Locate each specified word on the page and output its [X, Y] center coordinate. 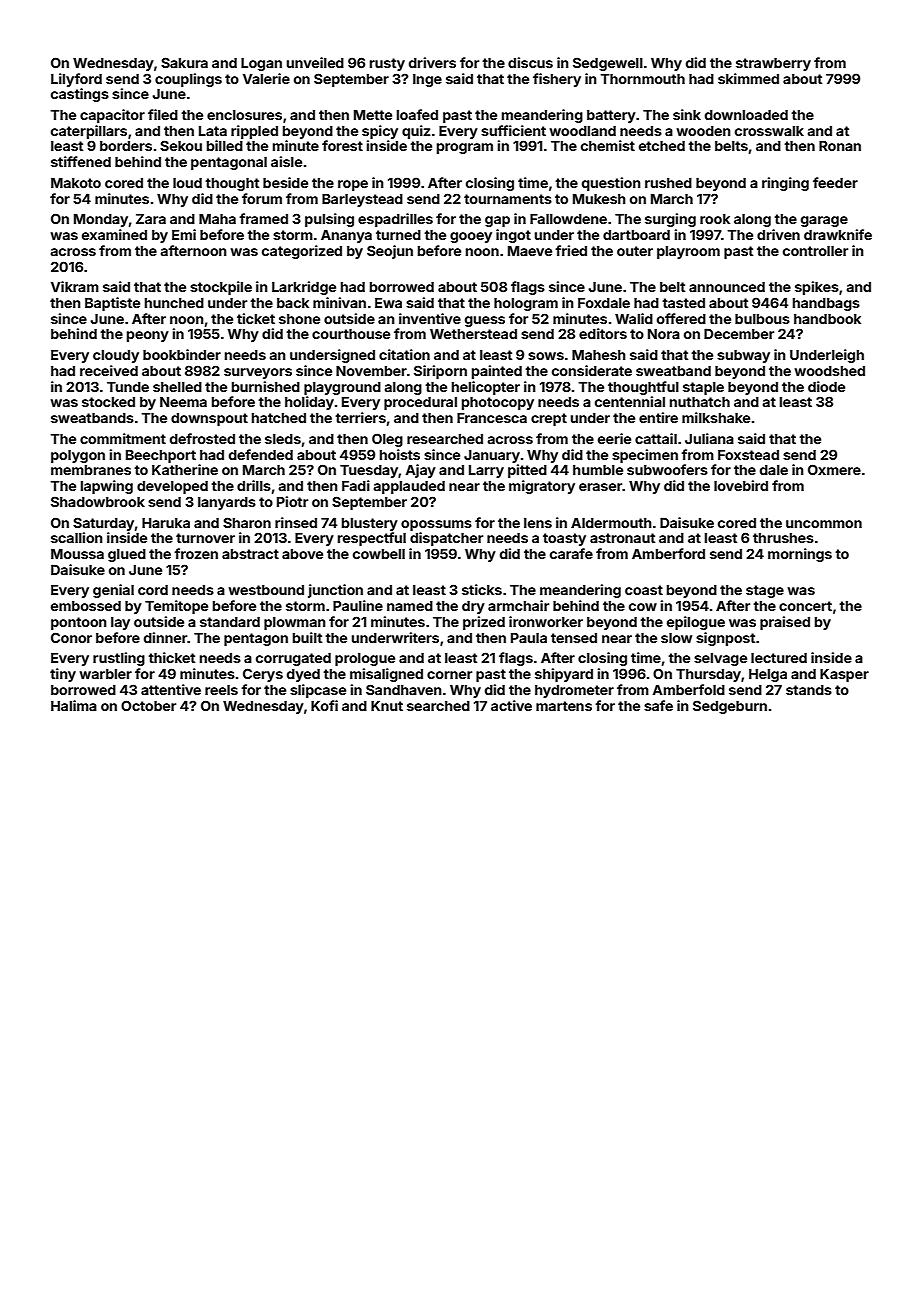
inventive [430, 318]
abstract [250, 554]
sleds [283, 439]
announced [727, 287]
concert [805, 606]
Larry [486, 471]
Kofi [324, 705]
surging [670, 220]
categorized [302, 252]
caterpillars [89, 132]
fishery [557, 80]
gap [497, 221]
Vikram [75, 286]
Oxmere [834, 469]
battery [611, 116]
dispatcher [446, 539]
